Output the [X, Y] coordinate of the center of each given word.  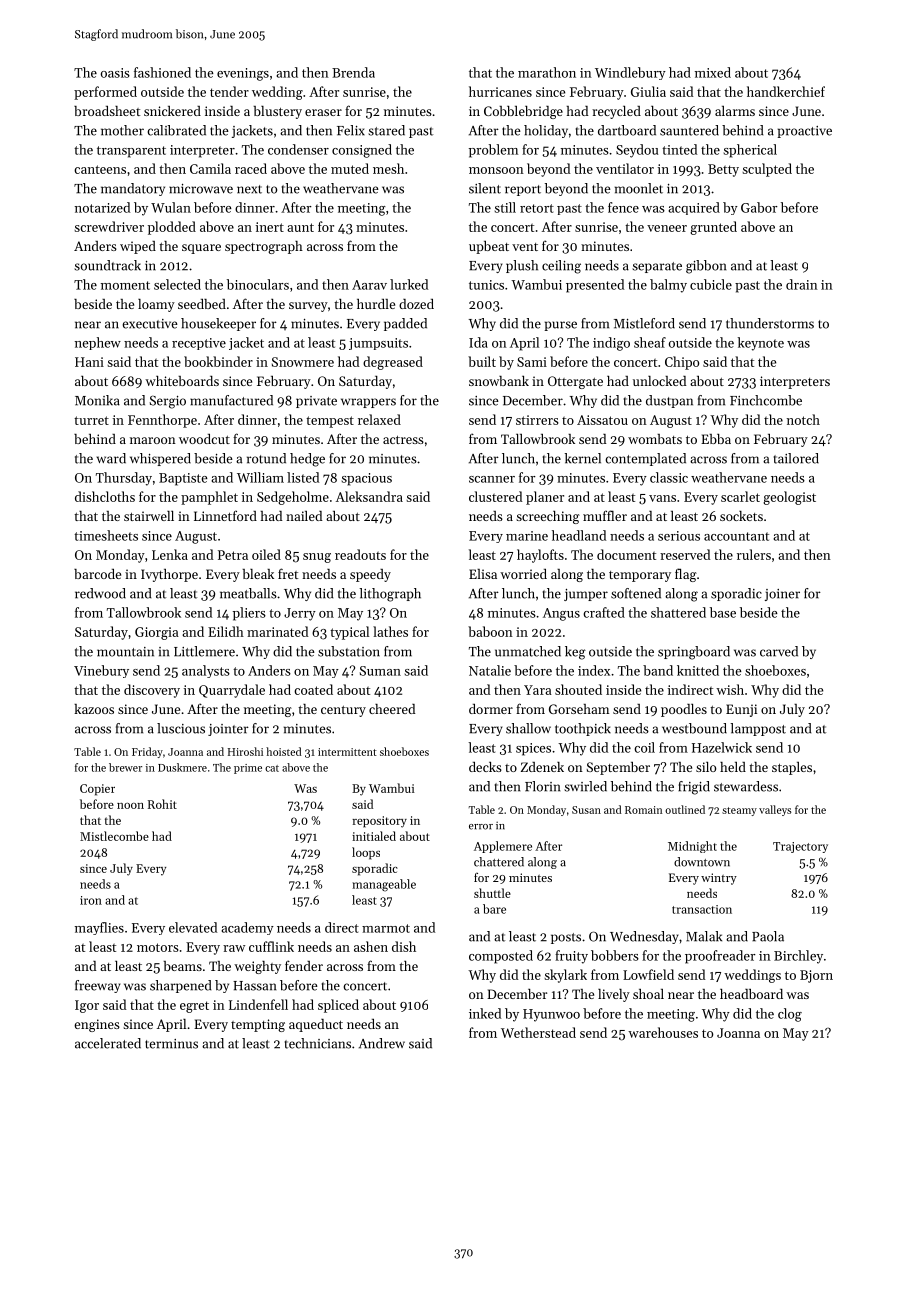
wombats [655, 439]
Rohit [162, 804]
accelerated [108, 1043]
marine [527, 536]
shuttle [492, 893]
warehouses [663, 1032]
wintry [719, 879]
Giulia [648, 91]
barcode [97, 574]
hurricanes [500, 91]
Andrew [382, 1043]
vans [662, 498]
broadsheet [107, 111]
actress [403, 440]
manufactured [231, 400]
